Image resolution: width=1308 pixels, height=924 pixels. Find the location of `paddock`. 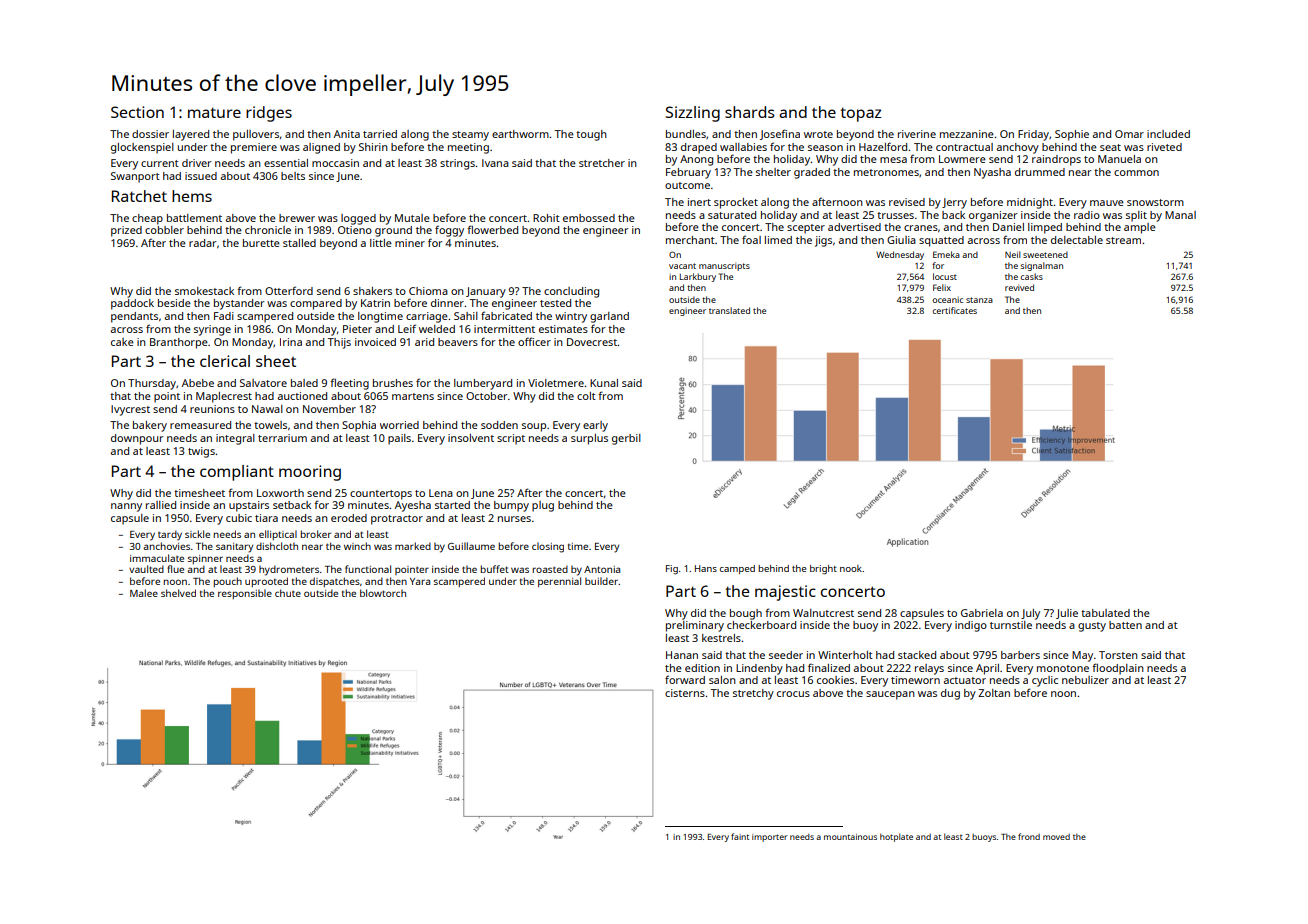

paddock is located at coordinates (132, 304).
